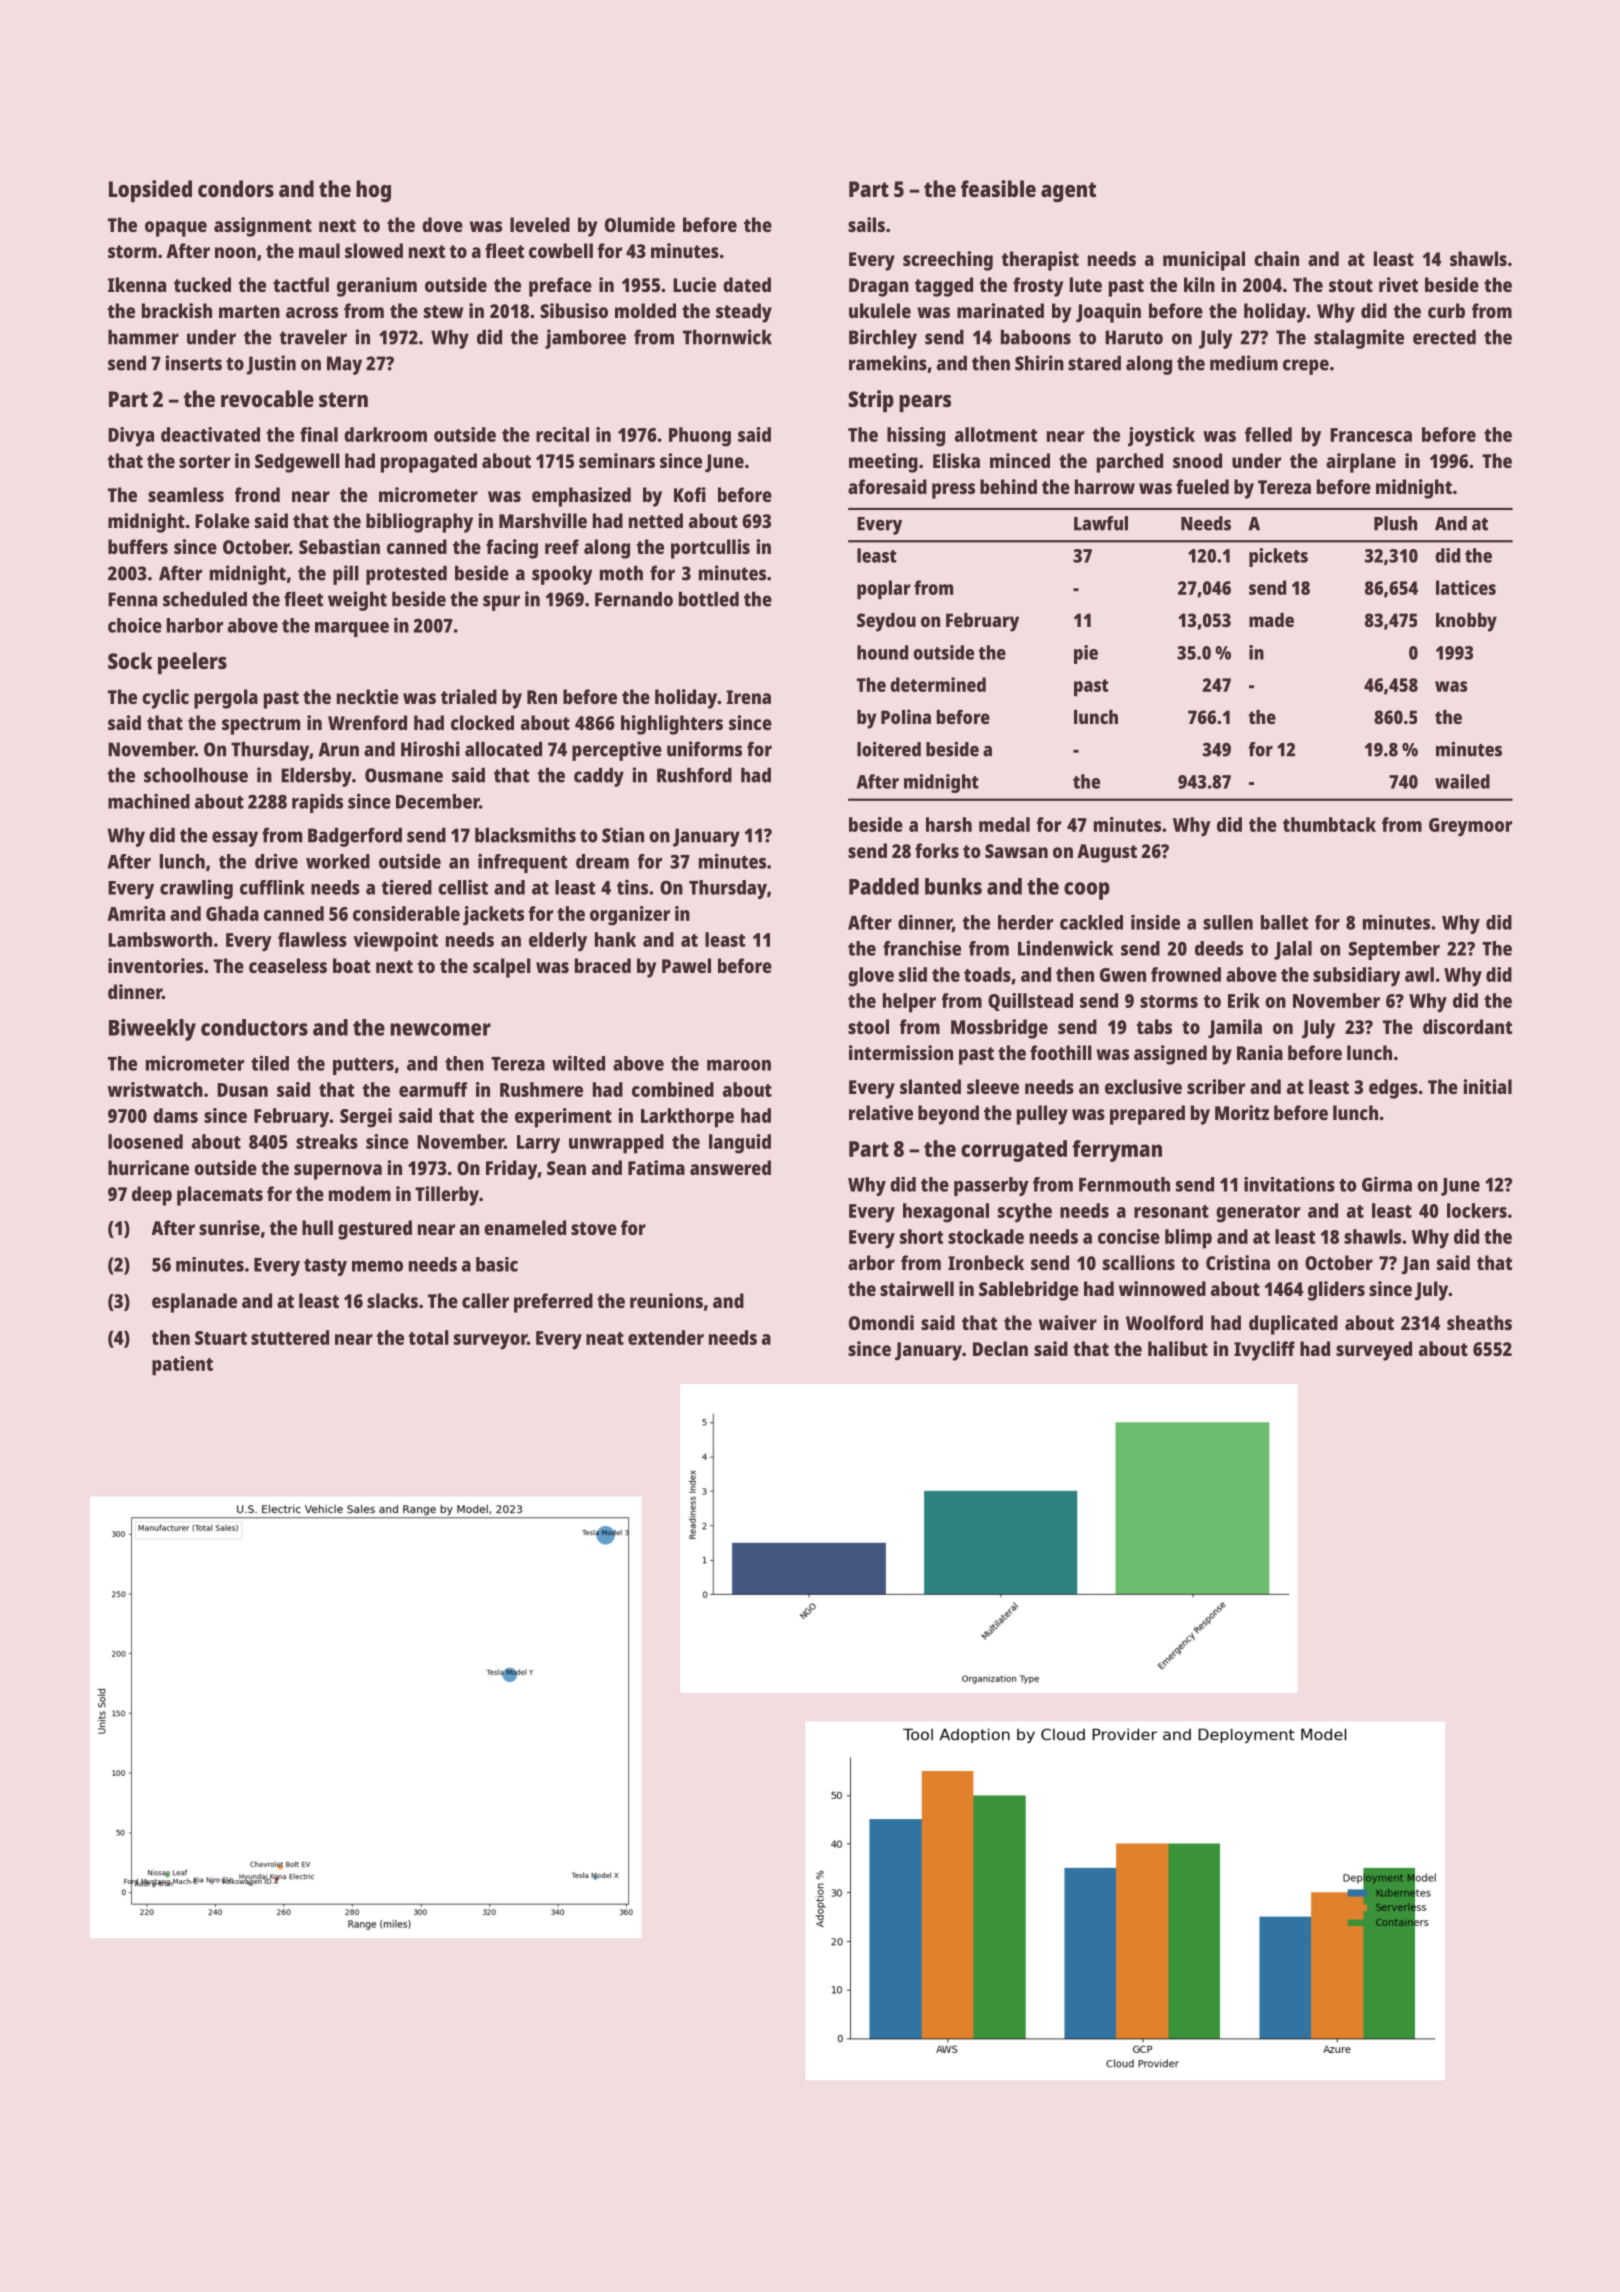 The height and width of the screenshot is (2292, 1620). Describe the element at coordinates (744, 313) in the screenshot. I see `steady` at that location.
